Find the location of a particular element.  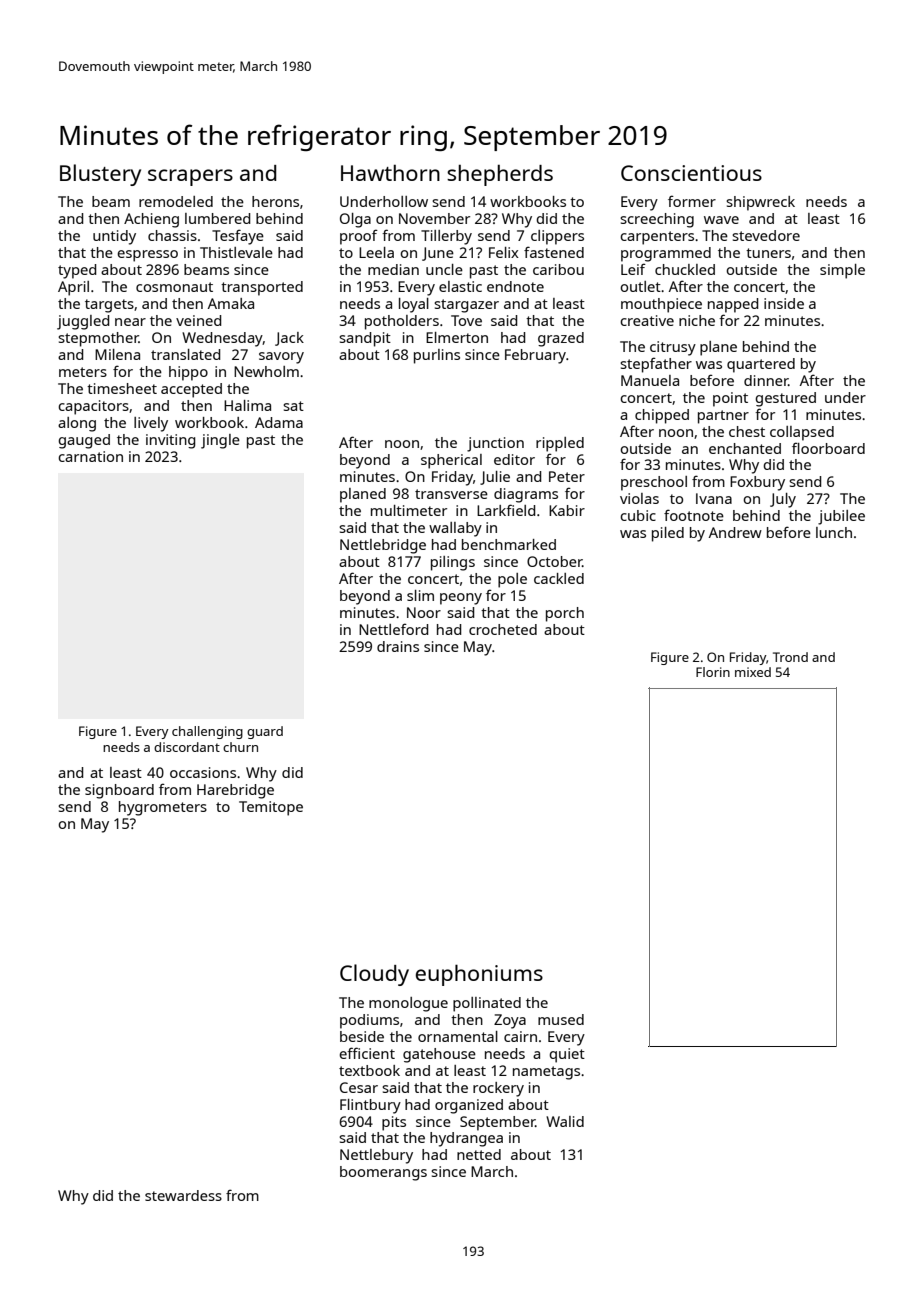

junction is located at coordinates (495, 444).
